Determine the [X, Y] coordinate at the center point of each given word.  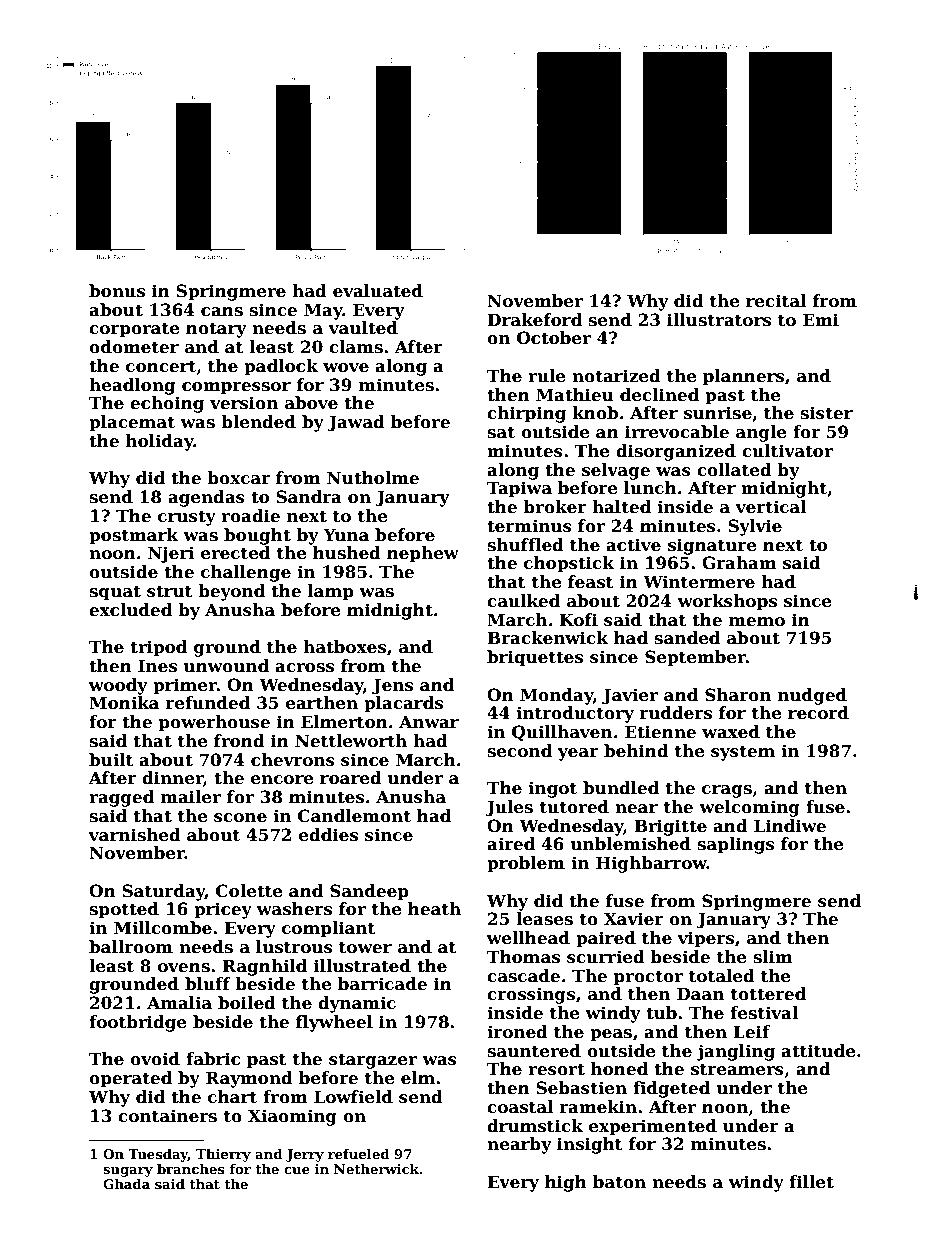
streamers [737, 1069]
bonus [117, 291]
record [818, 713]
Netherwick [376, 1169]
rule [546, 376]
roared [351, 778]
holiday [160, 442]
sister [826, 413]
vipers [706, 939]
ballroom [131, 947]
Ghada [126, 1184]
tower [365, 947]
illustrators [719, 320]
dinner [172, 778]
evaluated [378, 291]
